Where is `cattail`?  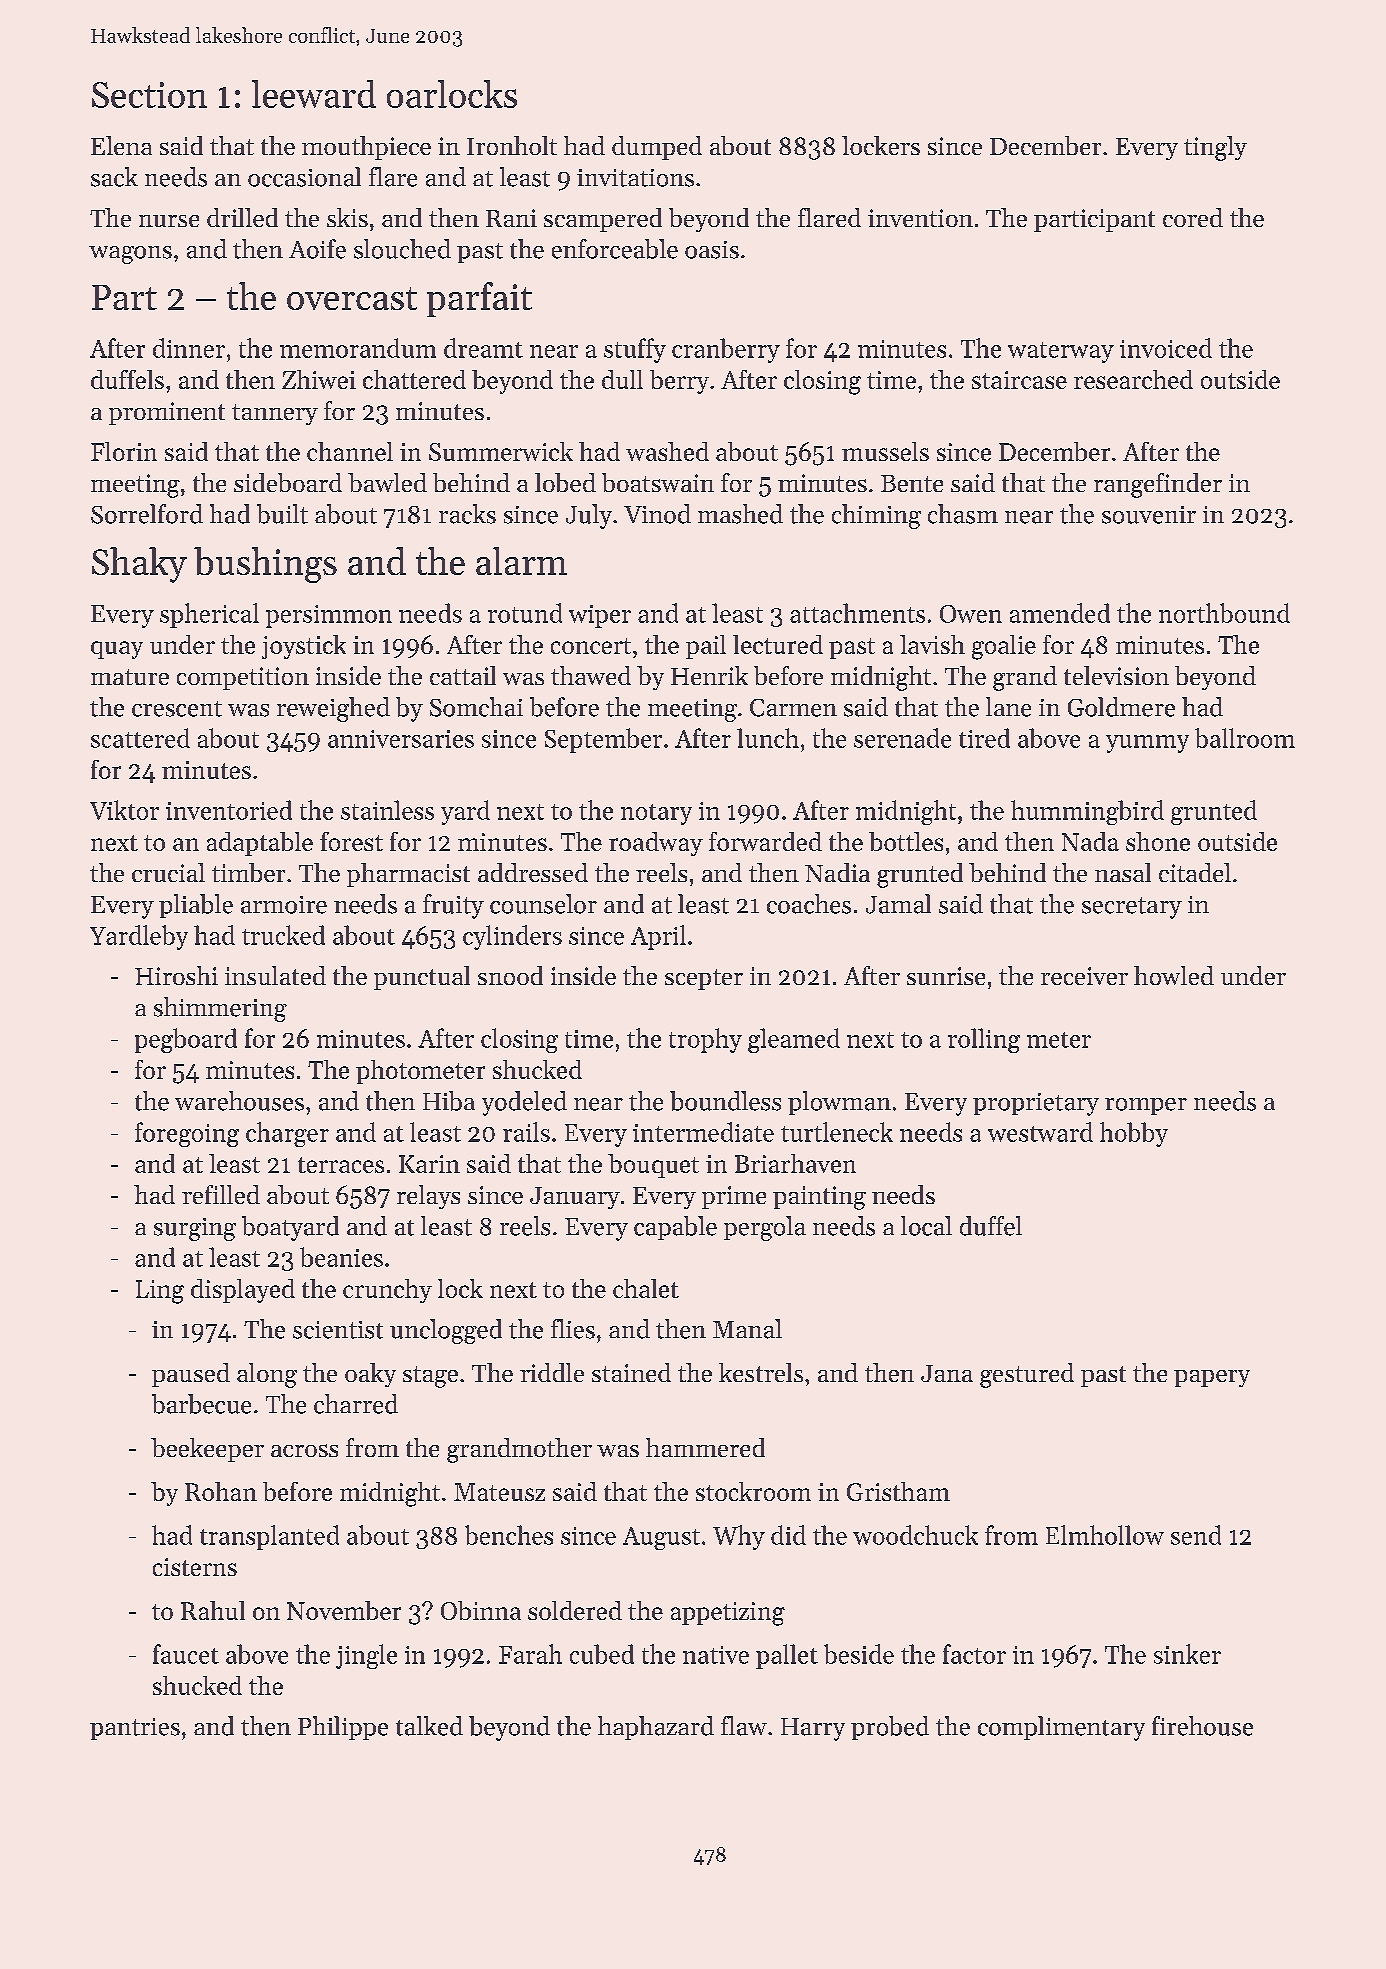 cattail is located at coordinates (463, 675).
